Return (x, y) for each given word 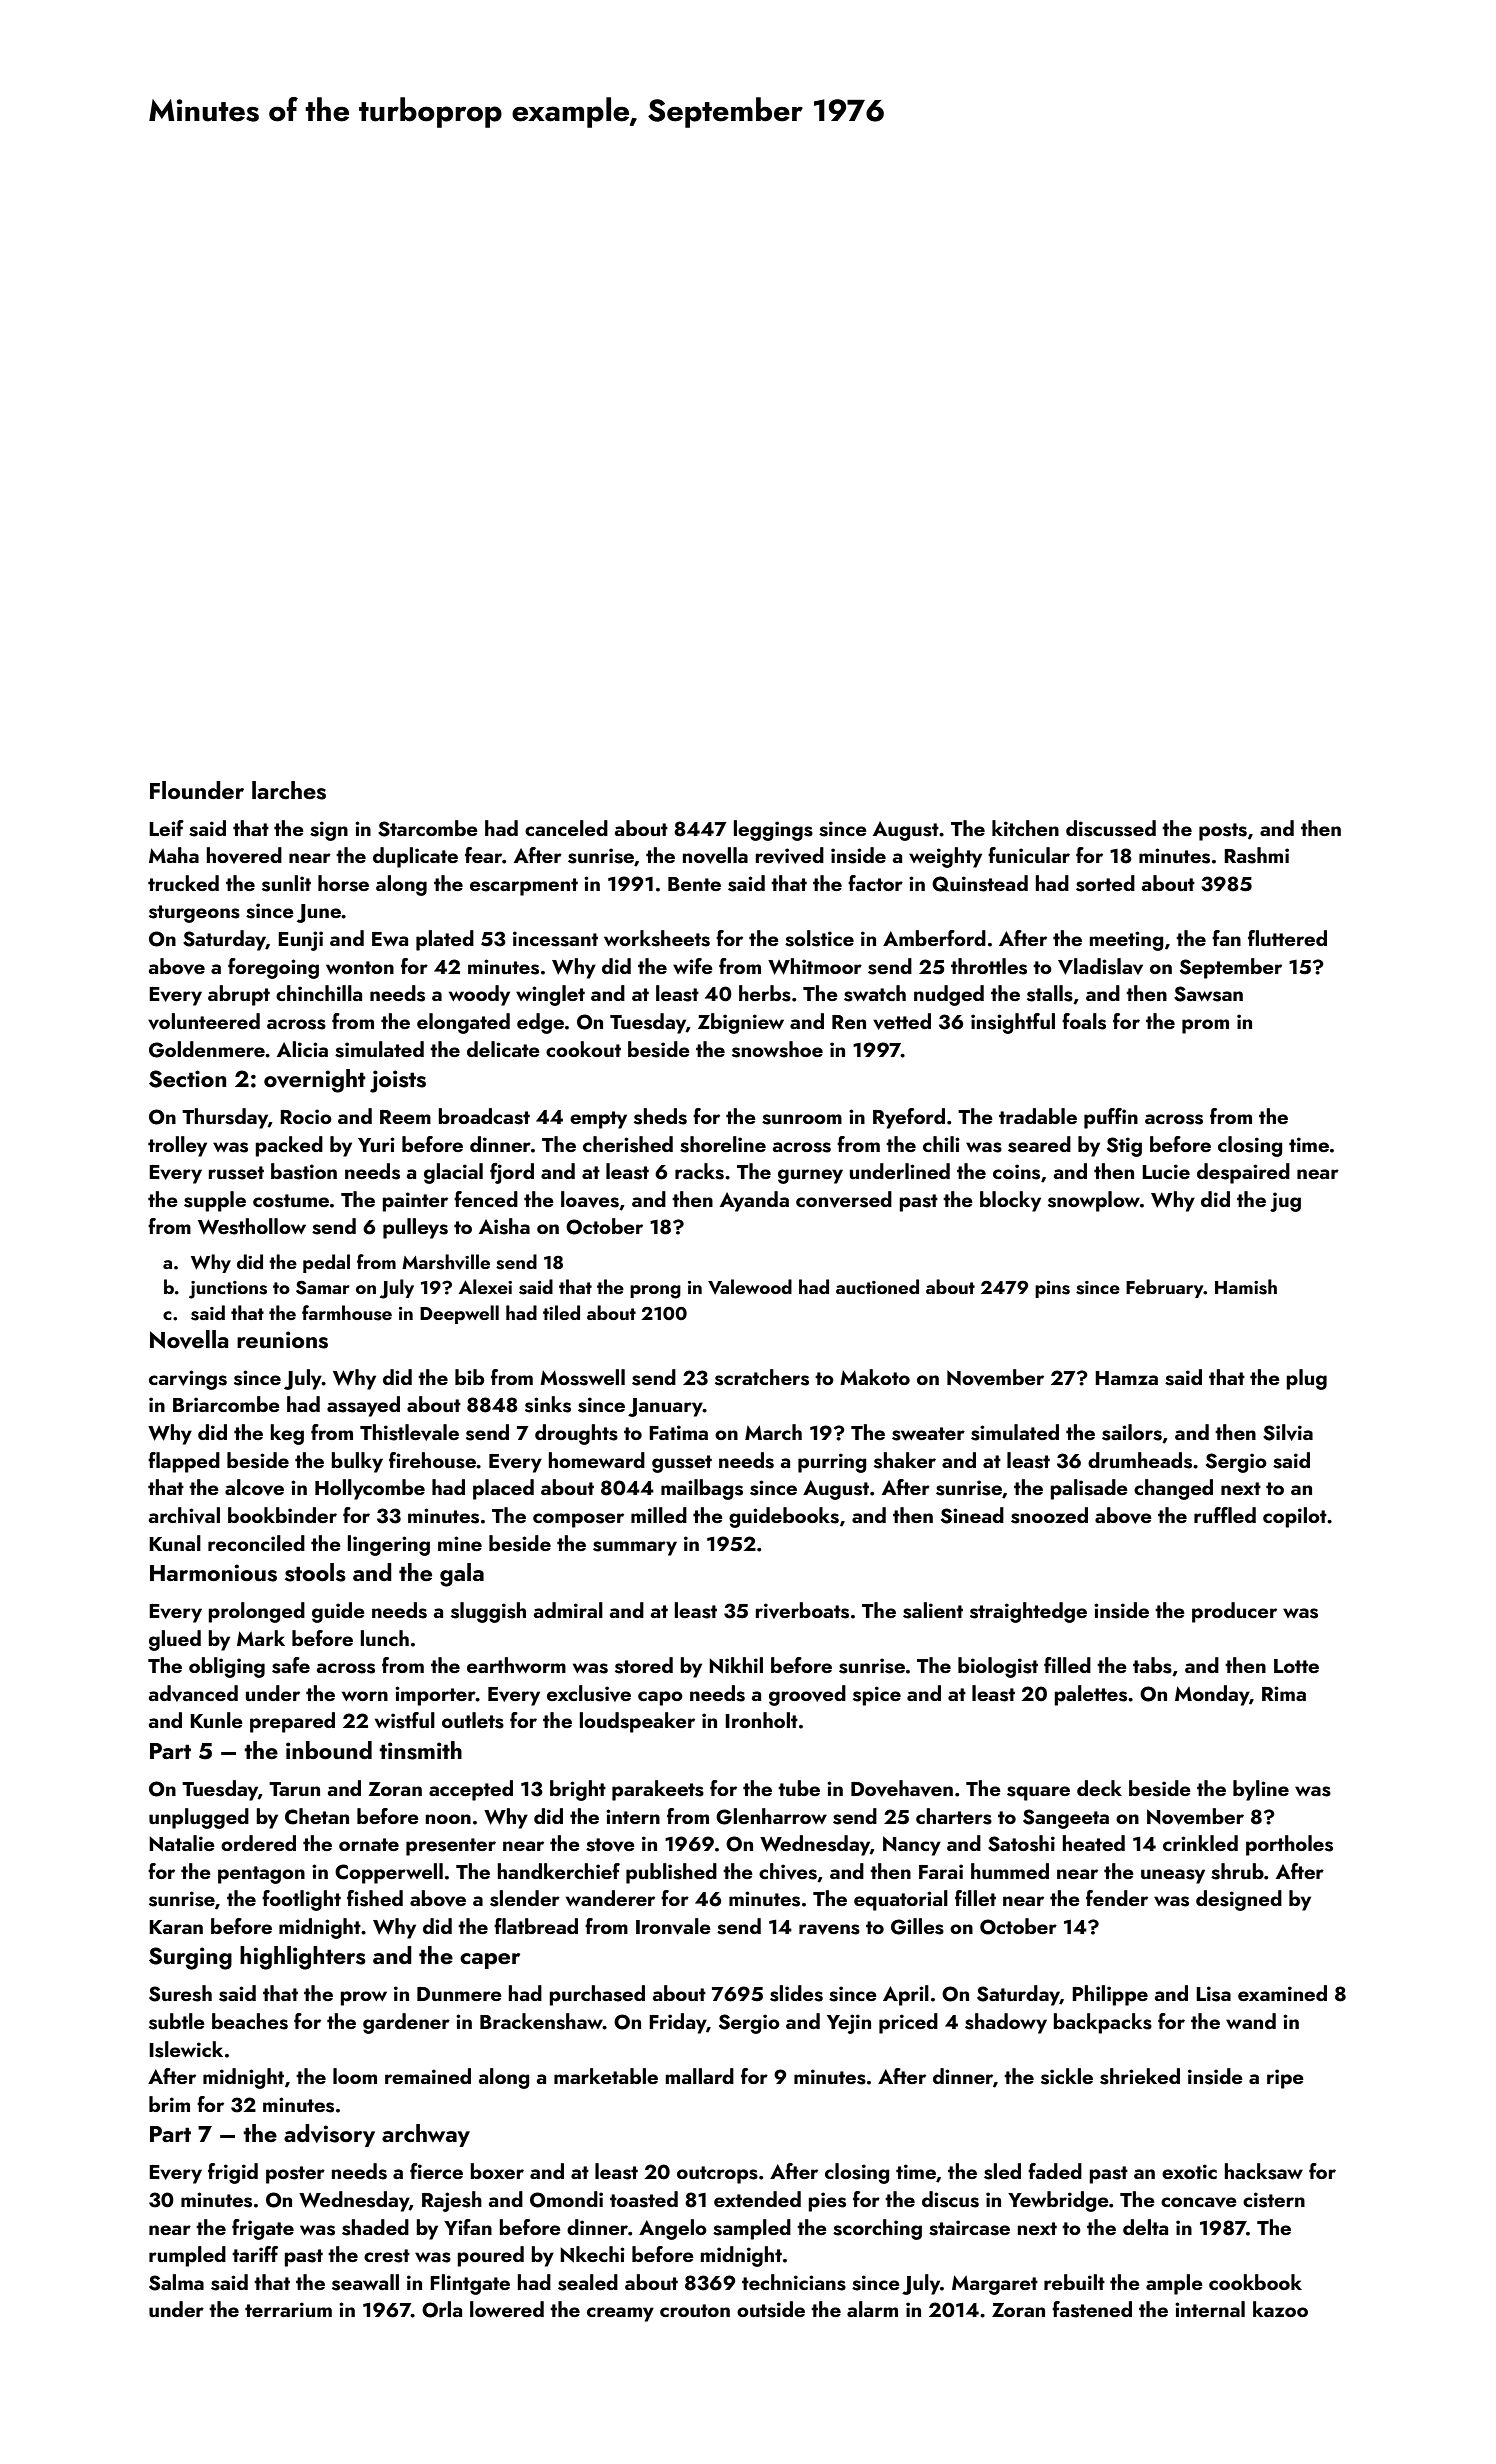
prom (1205, 1026)
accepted (471, 1790)
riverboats (802, 1610)
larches (289, 790)
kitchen (1025, 828)
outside (771, 2309)
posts (1223, 832)
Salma (176, 2282)
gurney (810, 1176)
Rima (1284, 1693)
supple (215, 1201)
